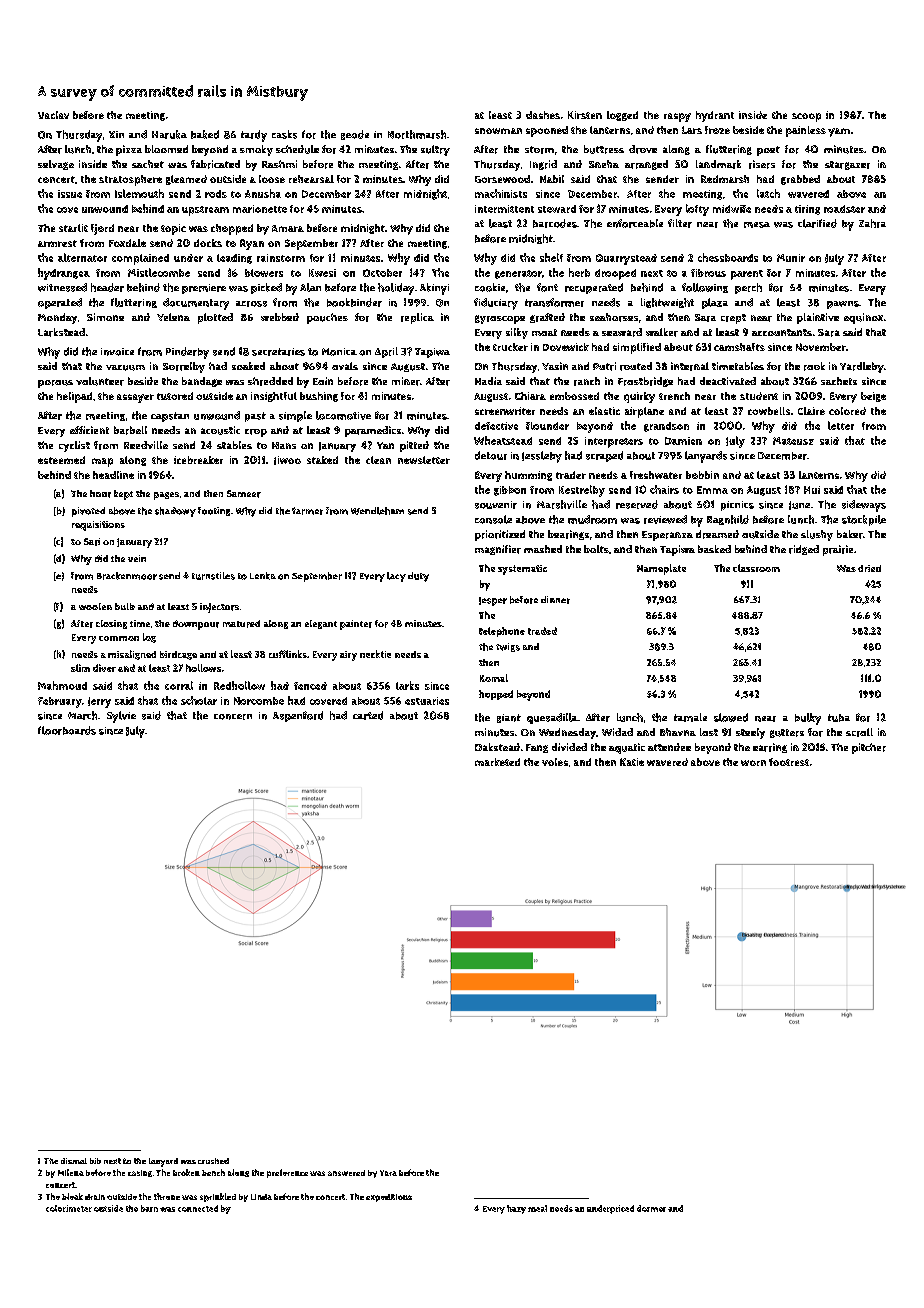 The width and height of the screenshot is (924, 1308). Describe the element at coordinates (498, 131) in the screenshot. I see `snowman` at that location.
